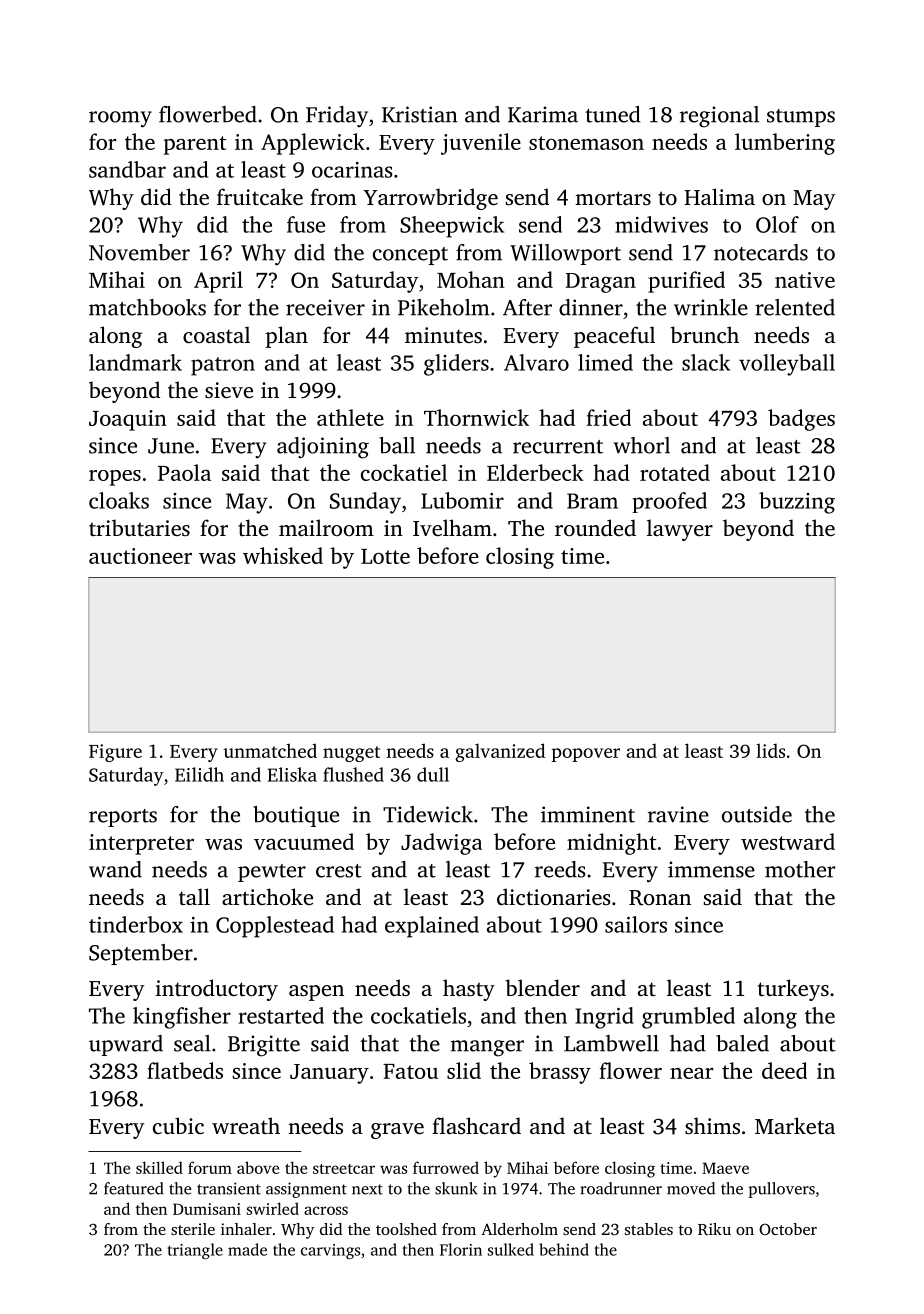 This image has height=1314, width=924. Describe the element at coordinates (147, 307) in the image. I see `matchbooks` at that location.
